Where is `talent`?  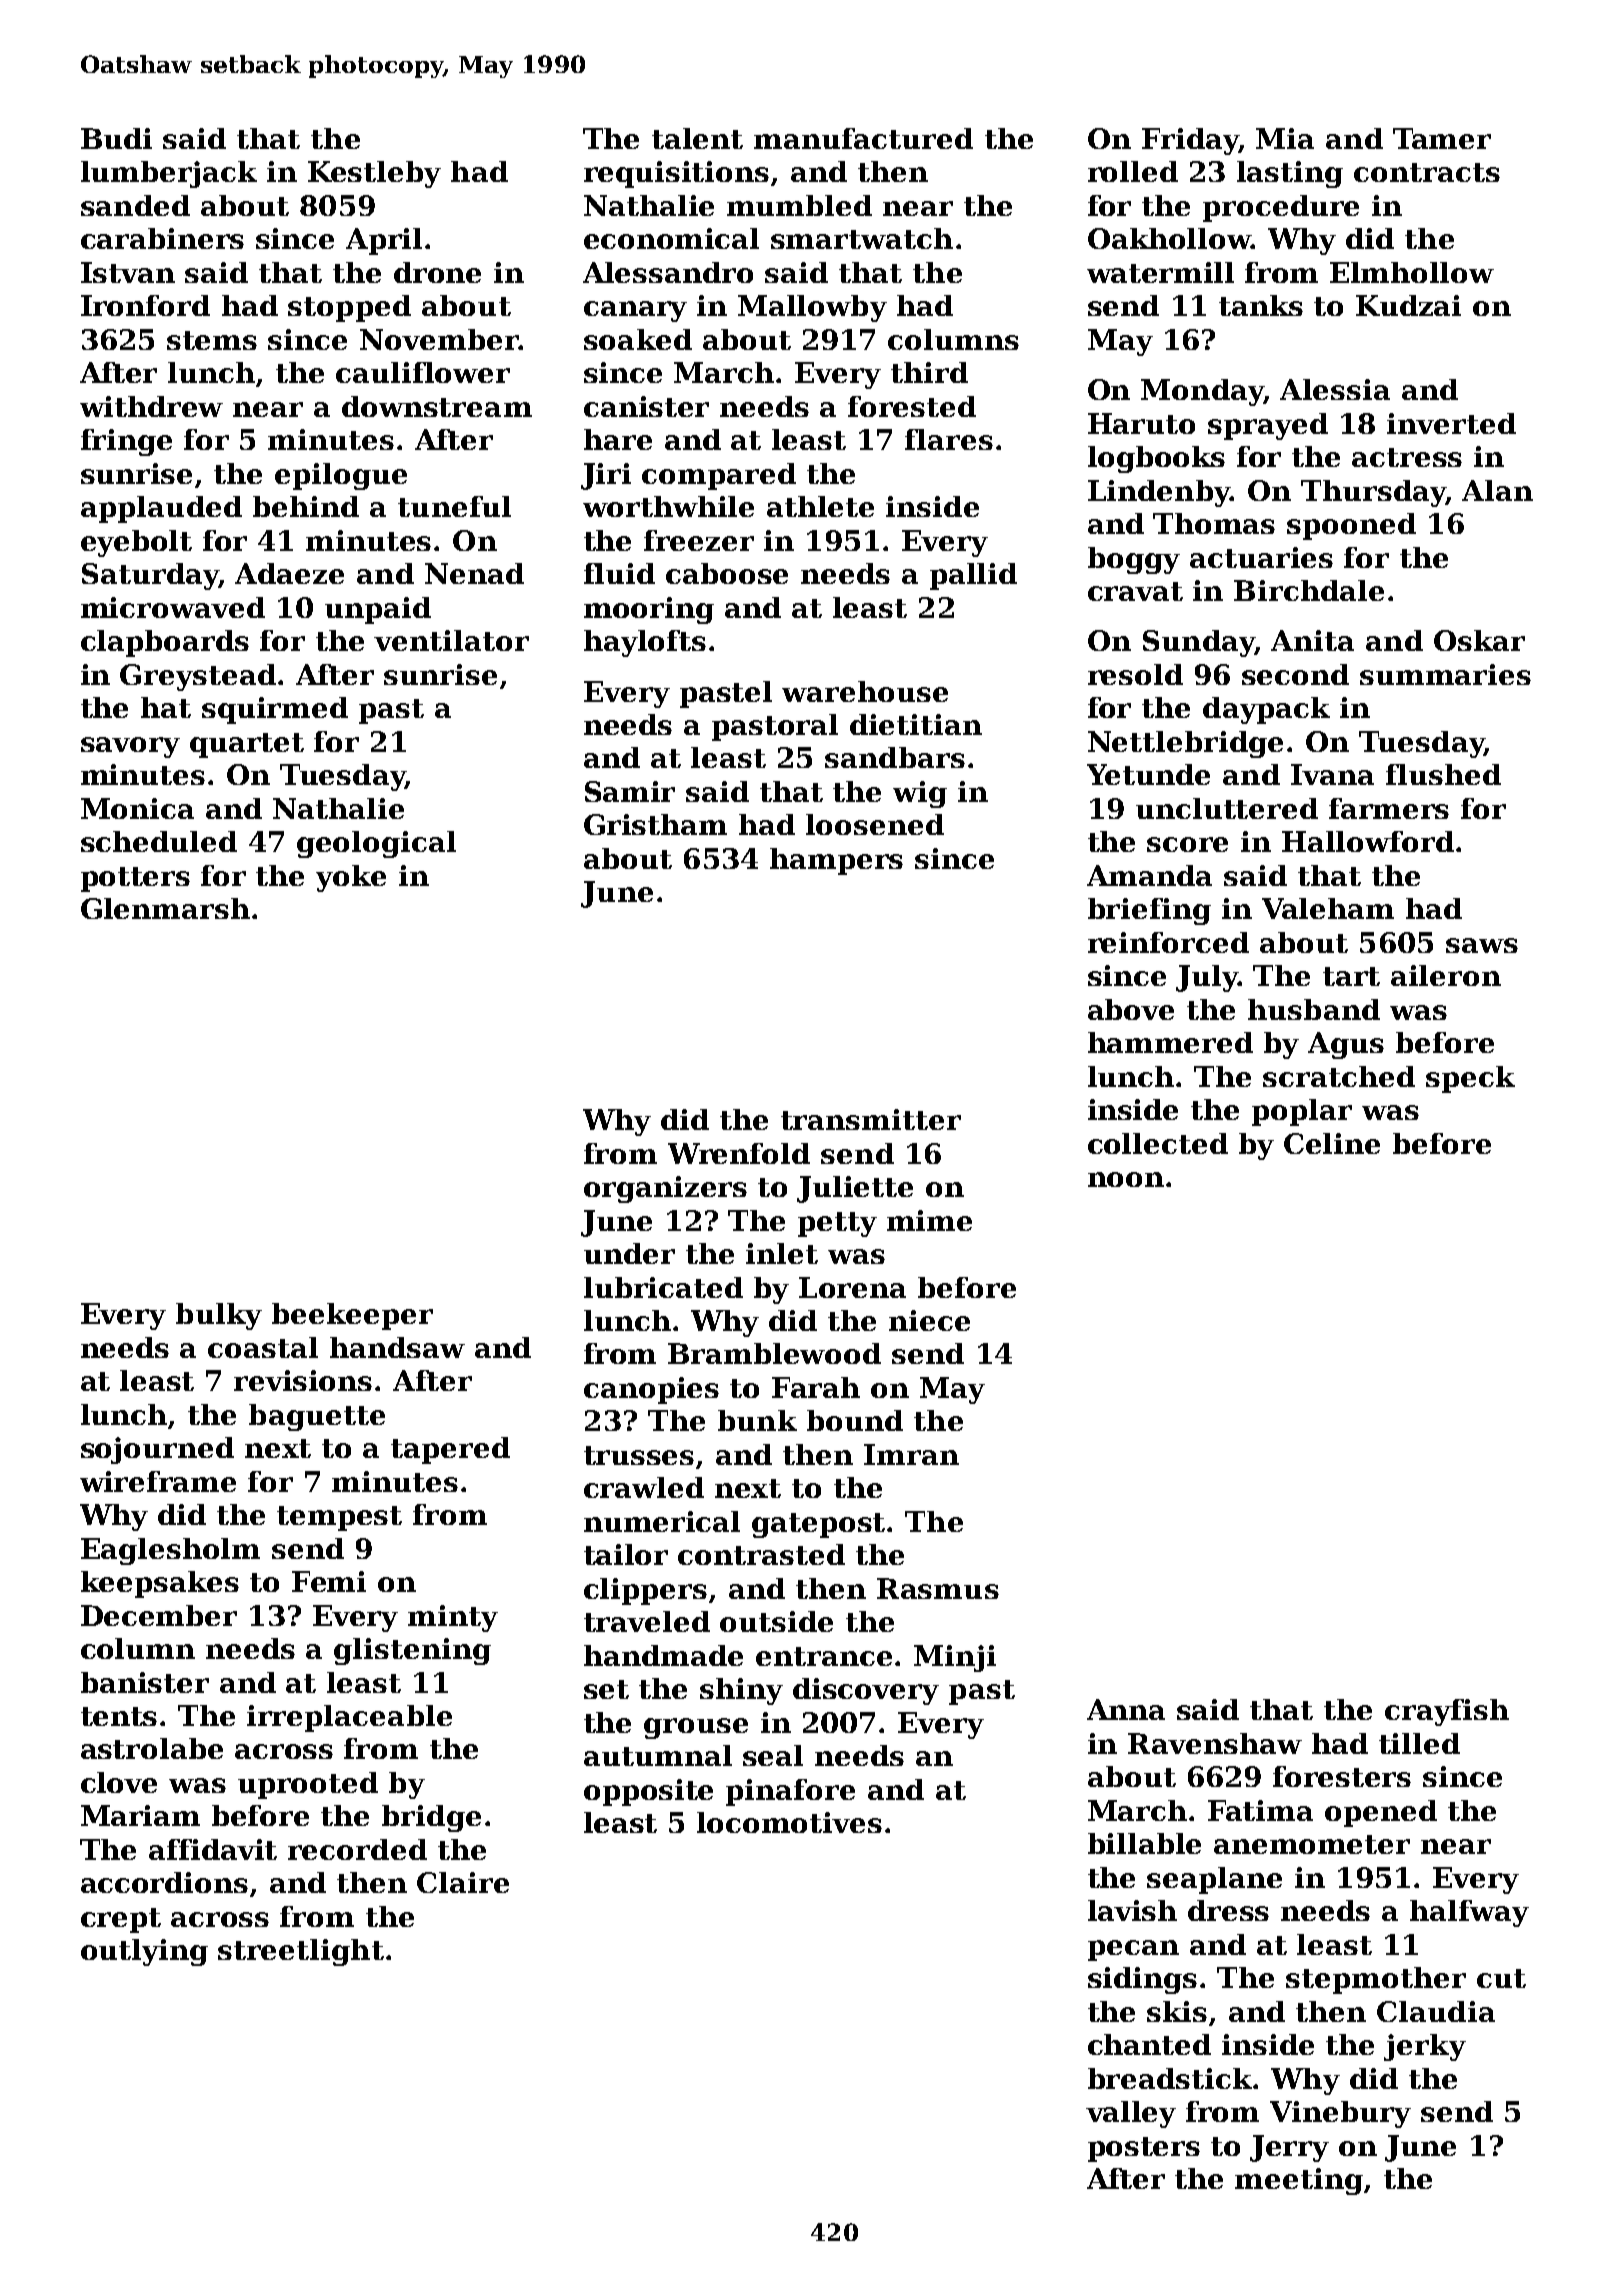
talent is located at coordinates (697, 138).
